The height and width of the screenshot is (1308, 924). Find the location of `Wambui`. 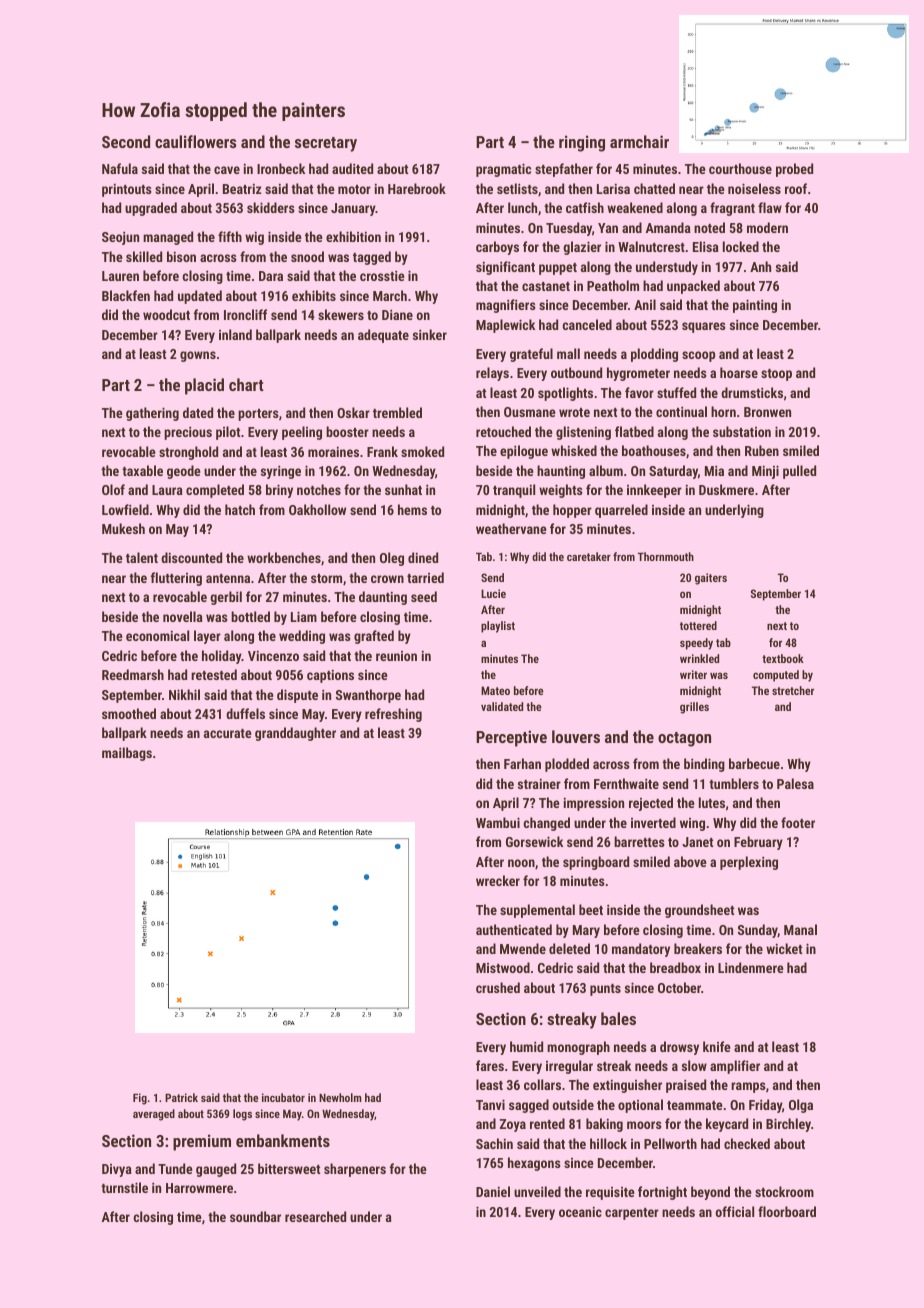

Wambui is located at coordinates (498, 822).
